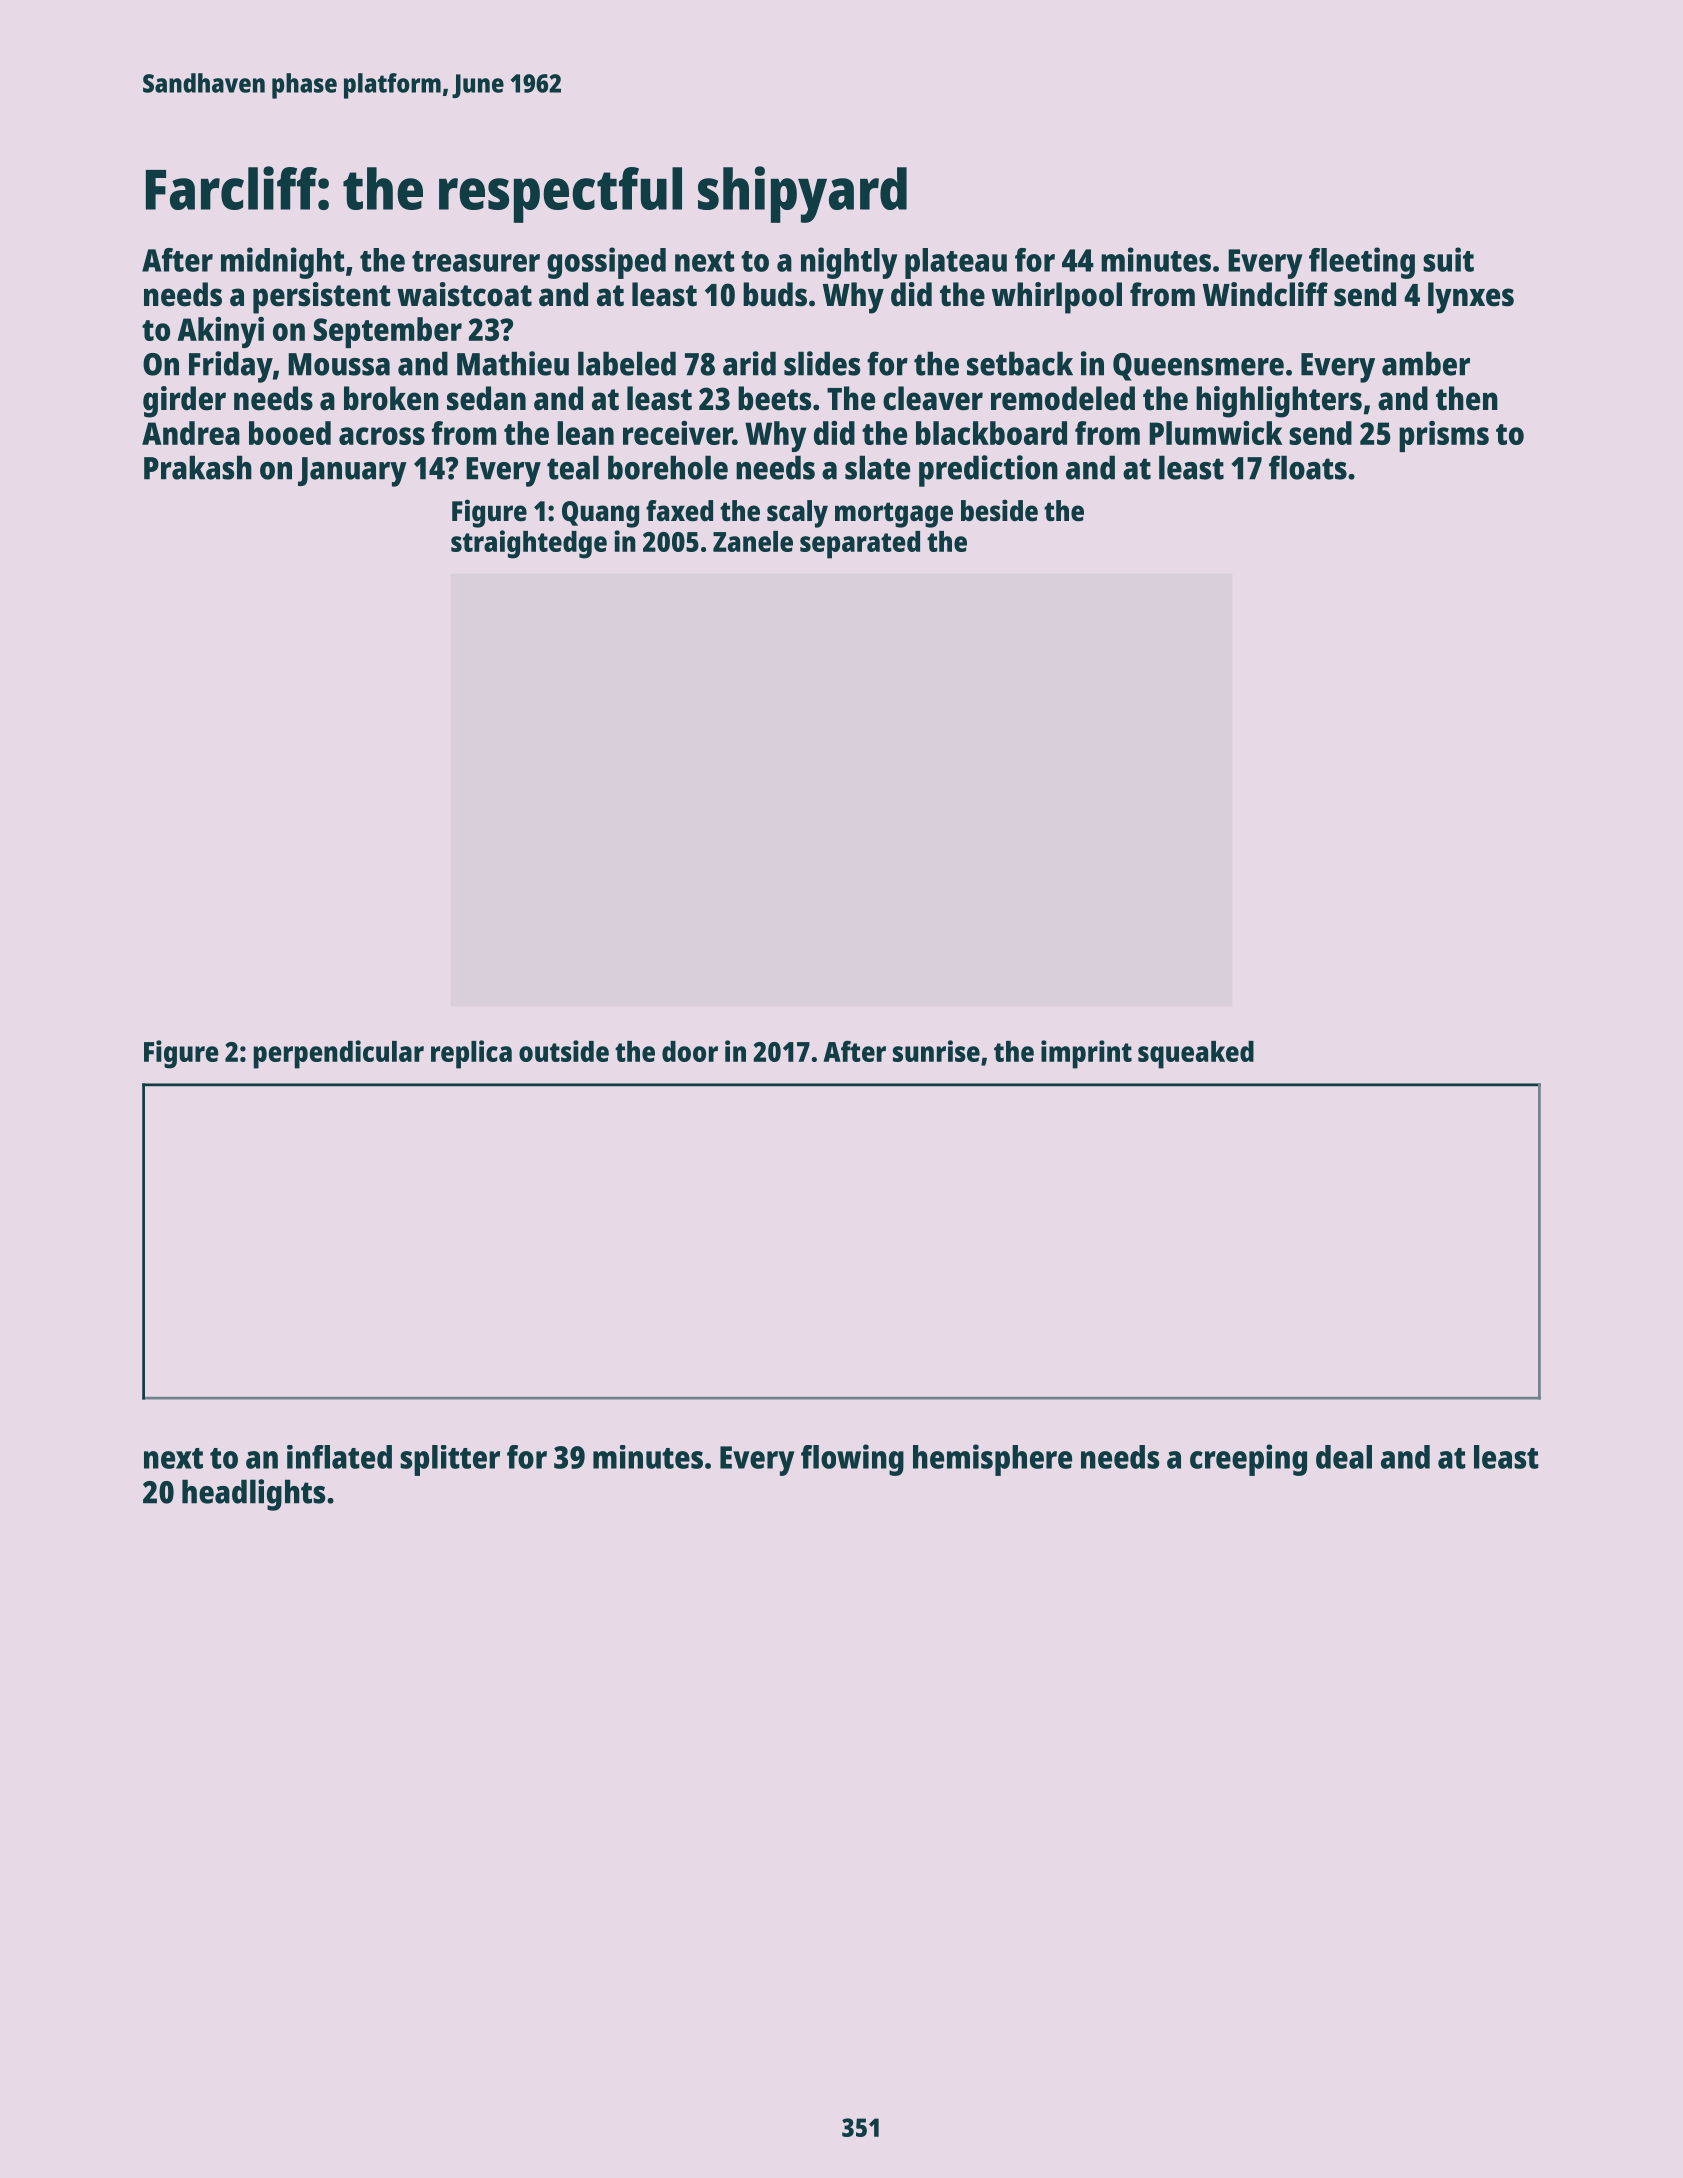 The width and height of the page is (1683, 2178). Describe the element at coordinates (339, 1054) in the page. I see `perpendicular` at that location.
